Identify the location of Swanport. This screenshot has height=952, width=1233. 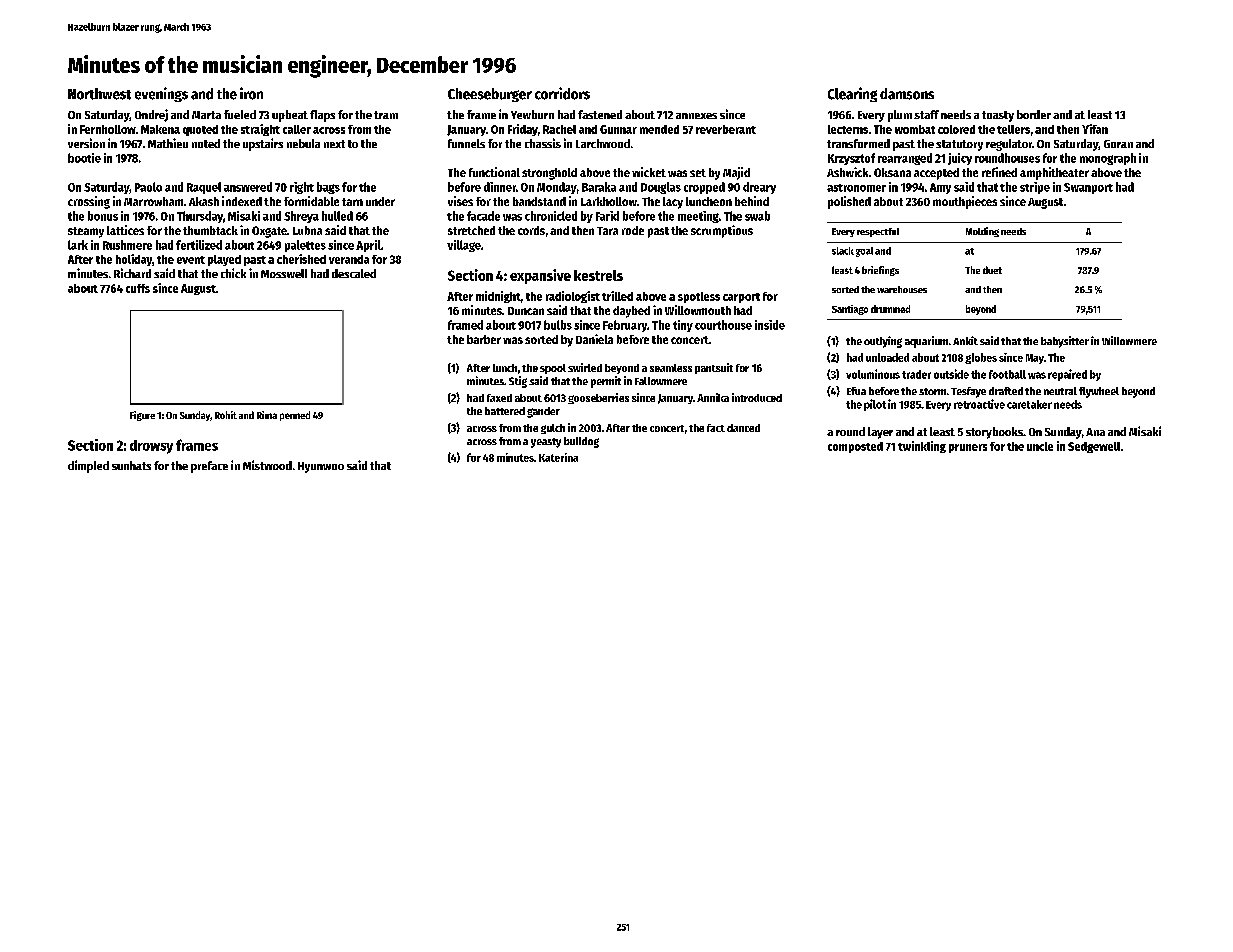
(1088, 188).
